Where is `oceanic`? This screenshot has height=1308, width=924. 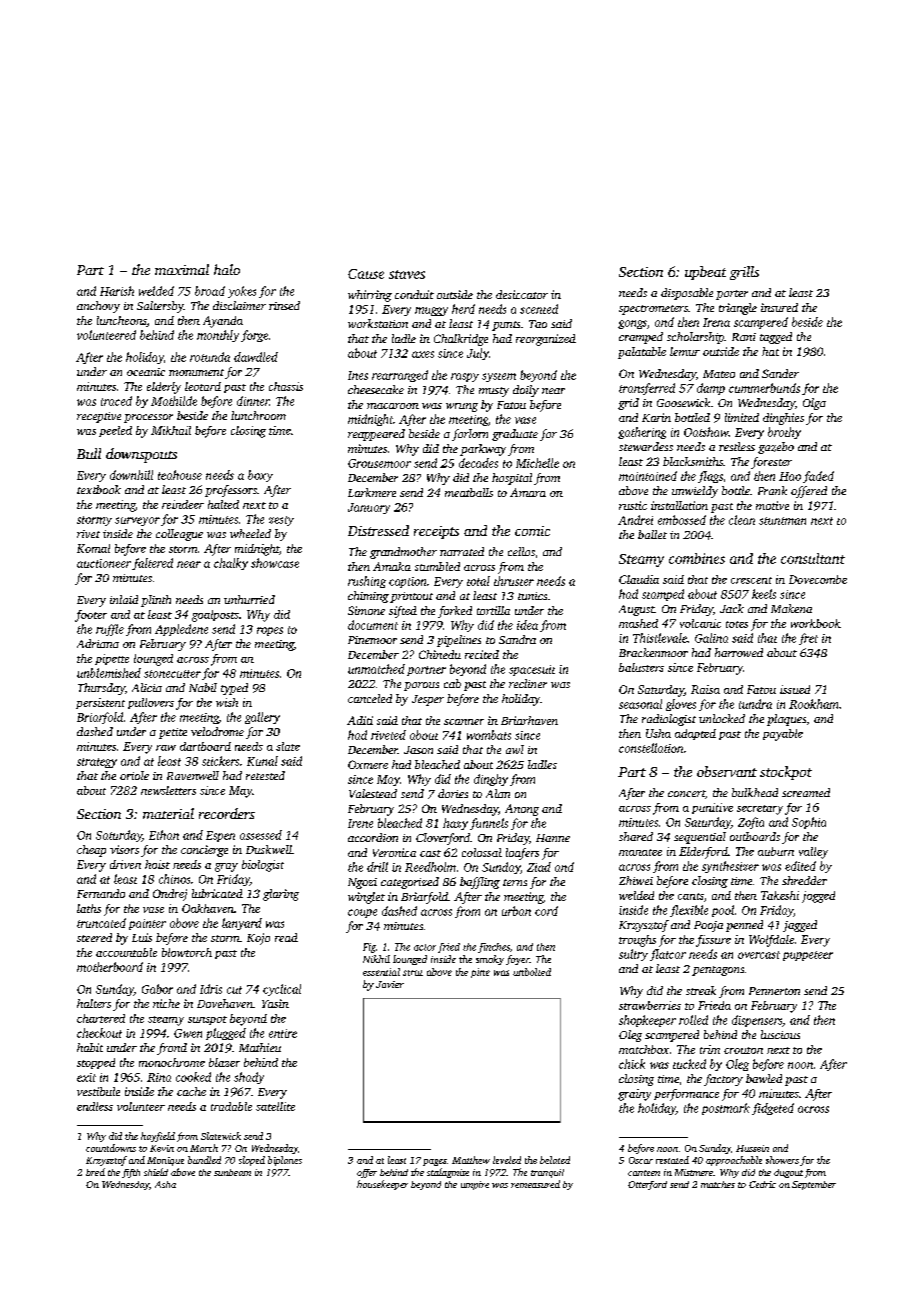
oceanic is located at coordinates (146, 372).
